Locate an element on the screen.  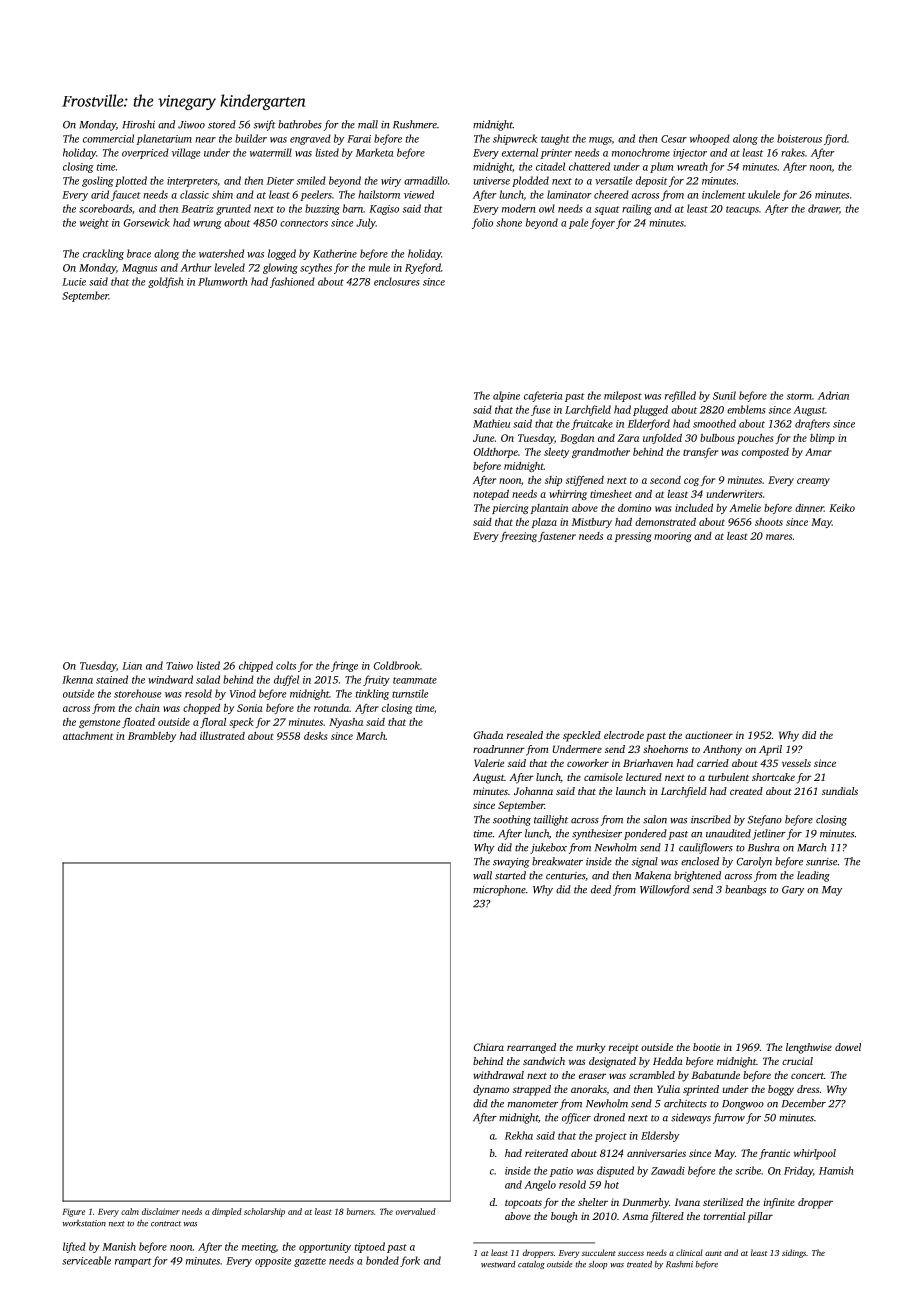
Rushmere is located at coordinates (415, 124).
